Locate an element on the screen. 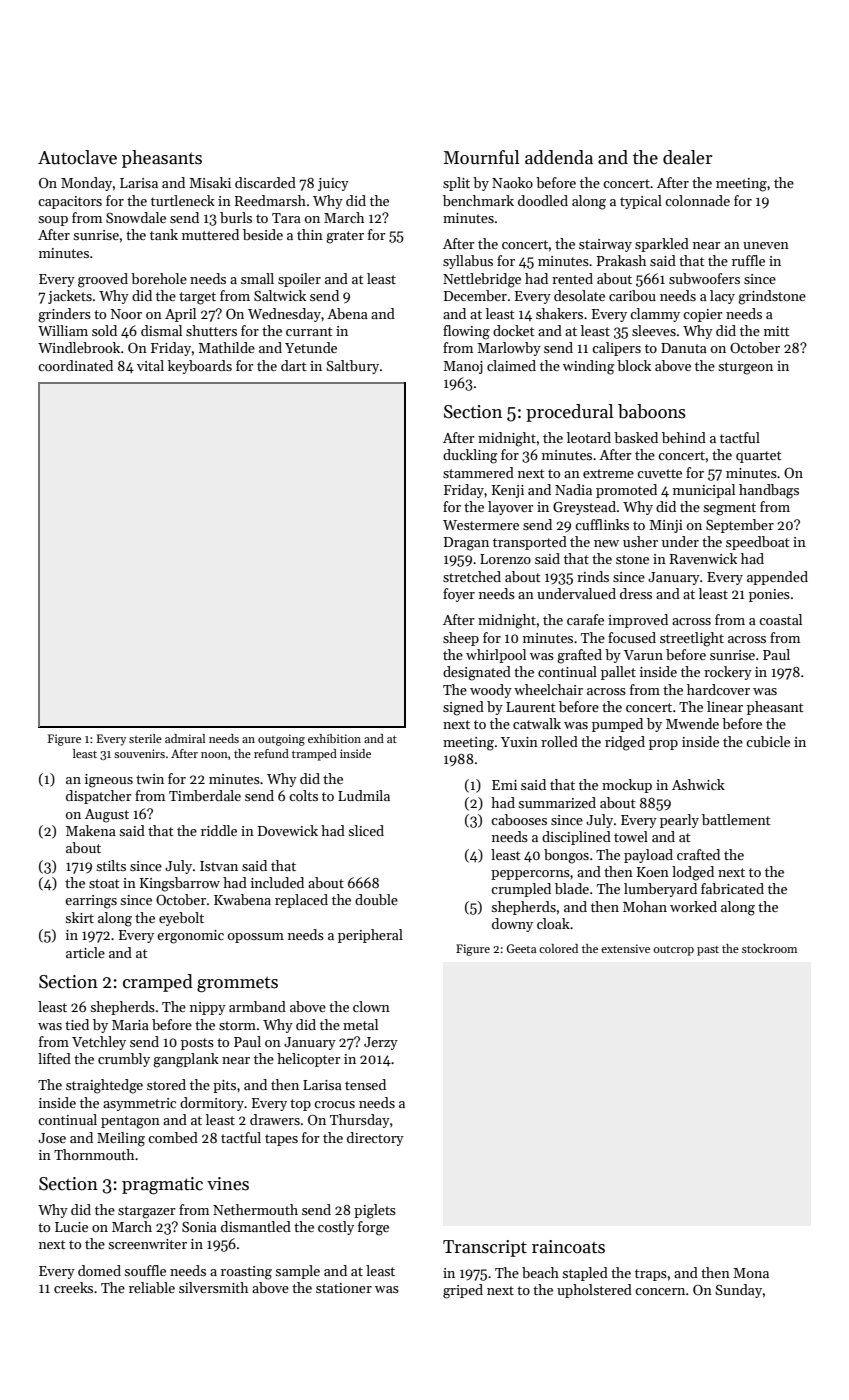  Saltbury is located at coordinates (352, 367).
